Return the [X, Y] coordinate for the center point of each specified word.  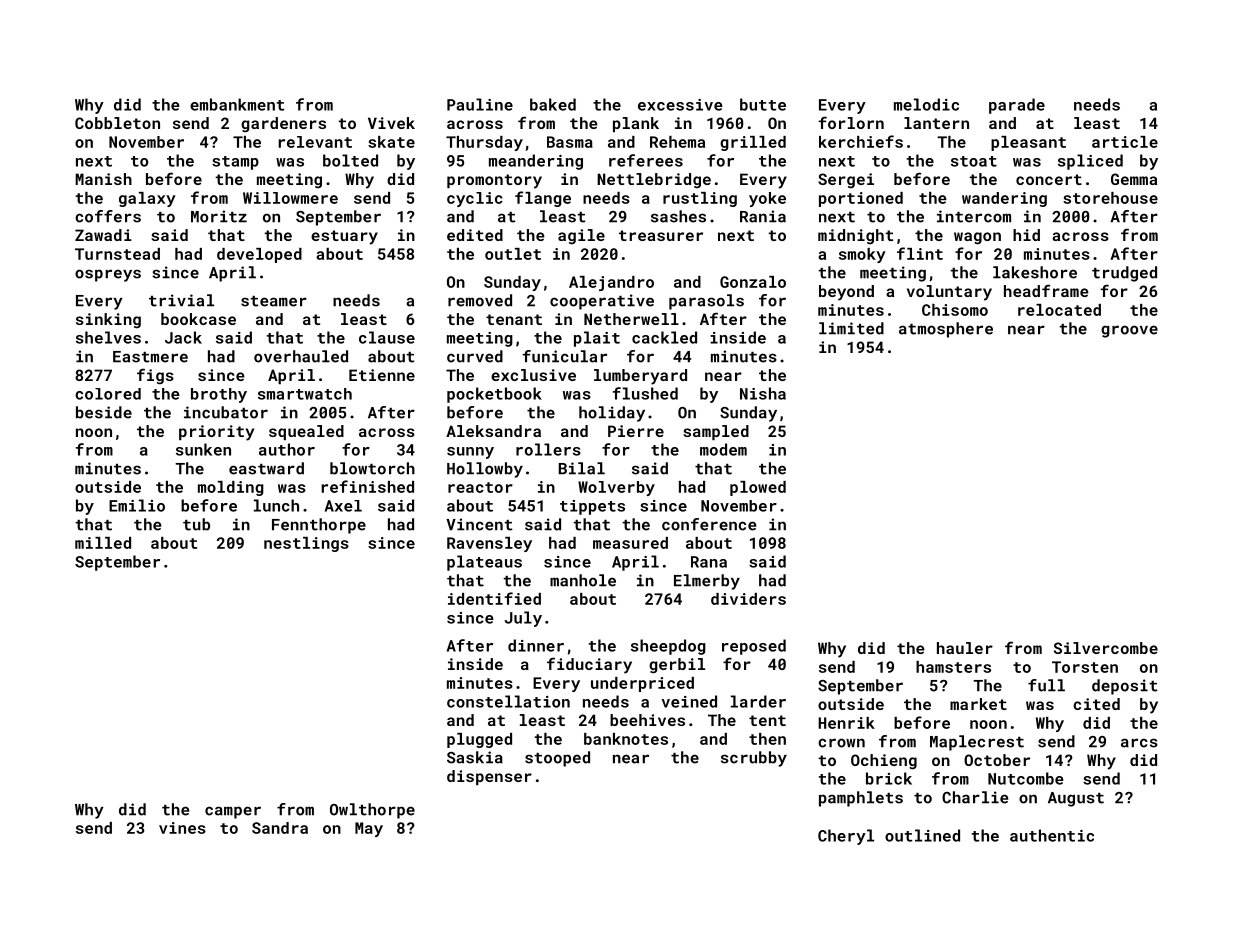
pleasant [1028, 143]
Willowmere [290, 198]
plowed [758, 488]
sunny [470, 453]
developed [259, 255]
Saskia [475, 757]
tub [196, 524]
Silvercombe [1106, 648]
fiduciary [589, 665]
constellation [508, 701]
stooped [557, 759]
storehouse [1110, 198]
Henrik [846, 723]
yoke [767, 199]
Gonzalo [753, 282]
